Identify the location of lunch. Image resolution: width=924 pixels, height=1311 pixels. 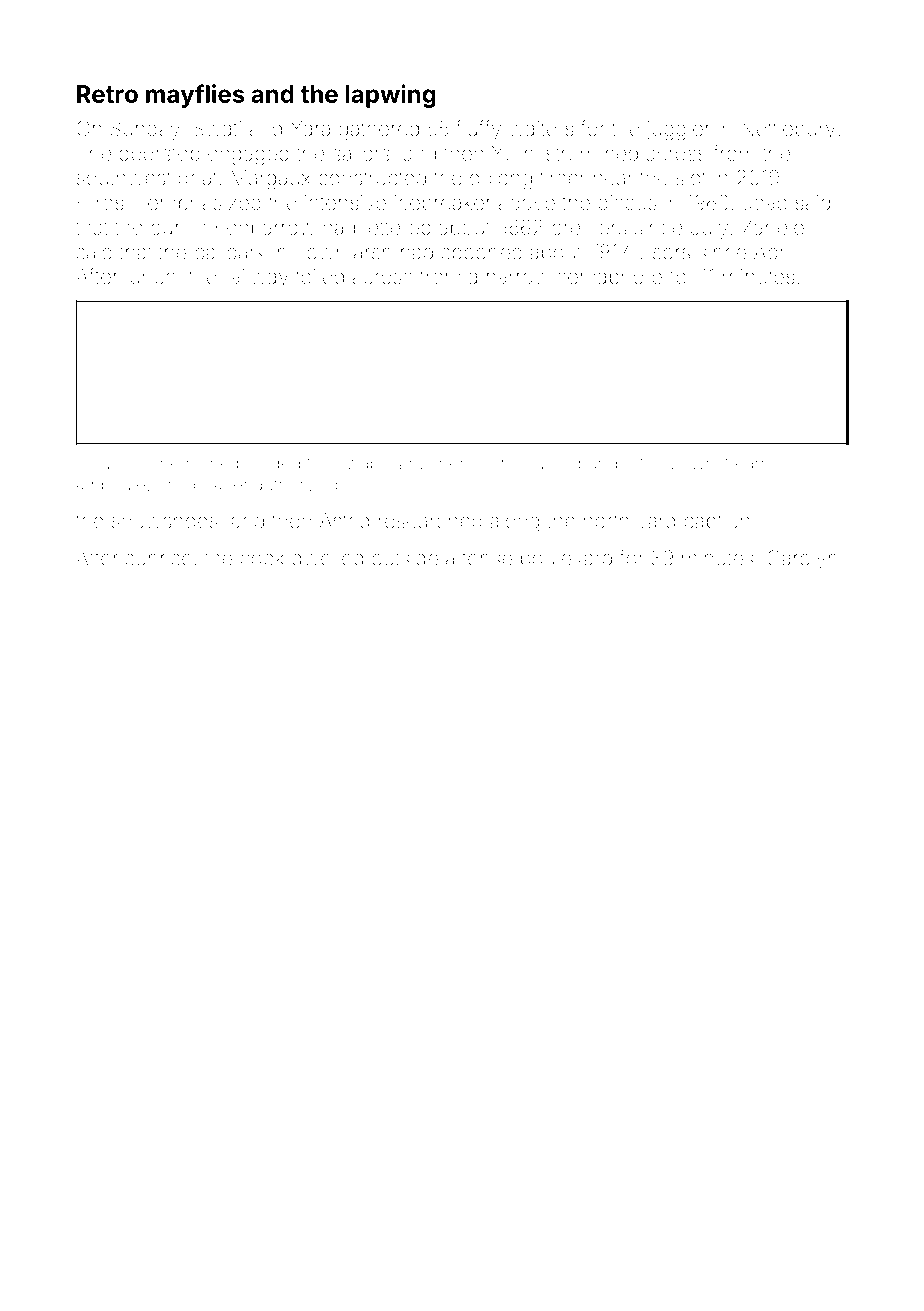
(150, 276).
